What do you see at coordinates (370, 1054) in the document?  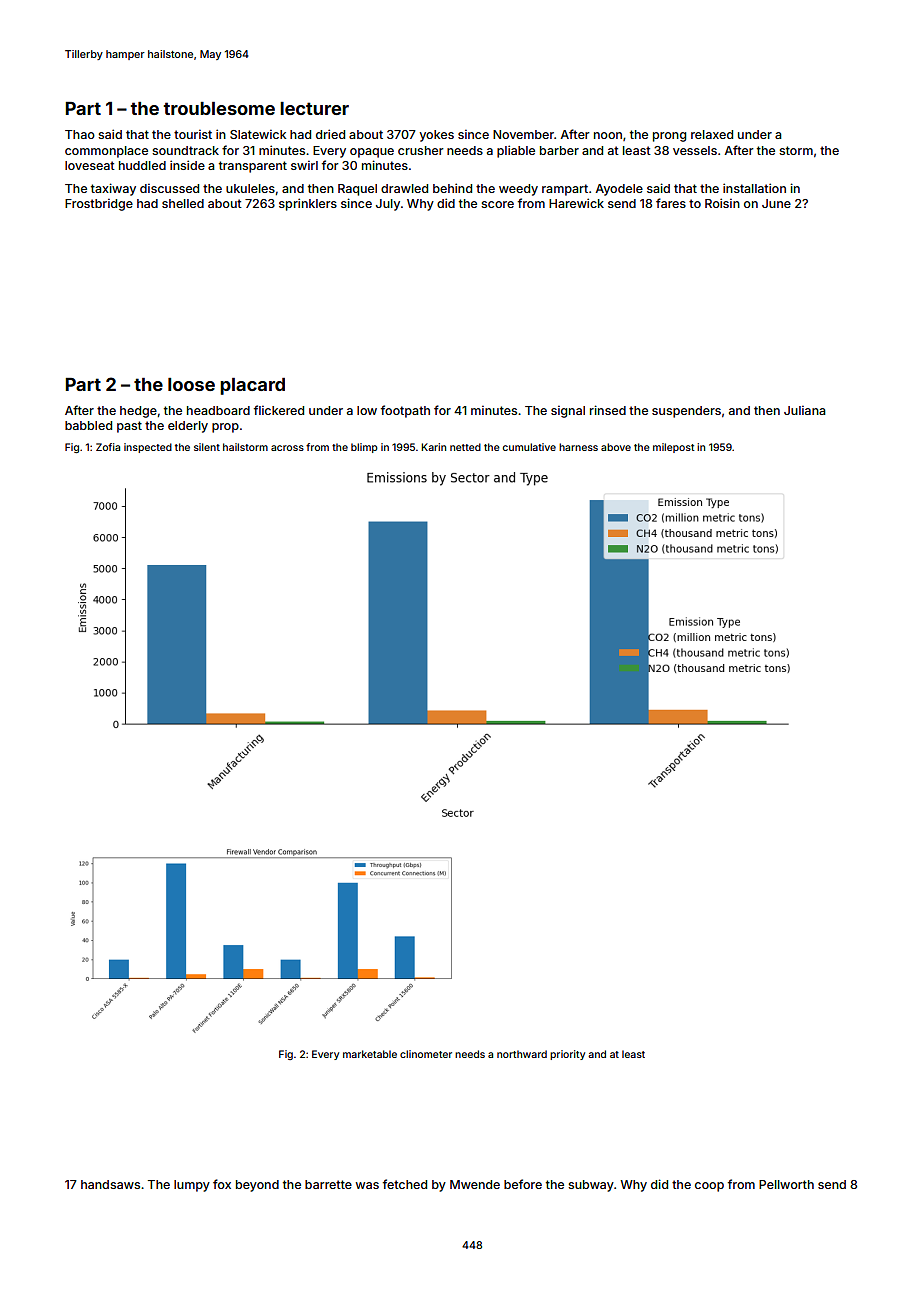 I see `marketable` at bounding box center [370, 1054].
